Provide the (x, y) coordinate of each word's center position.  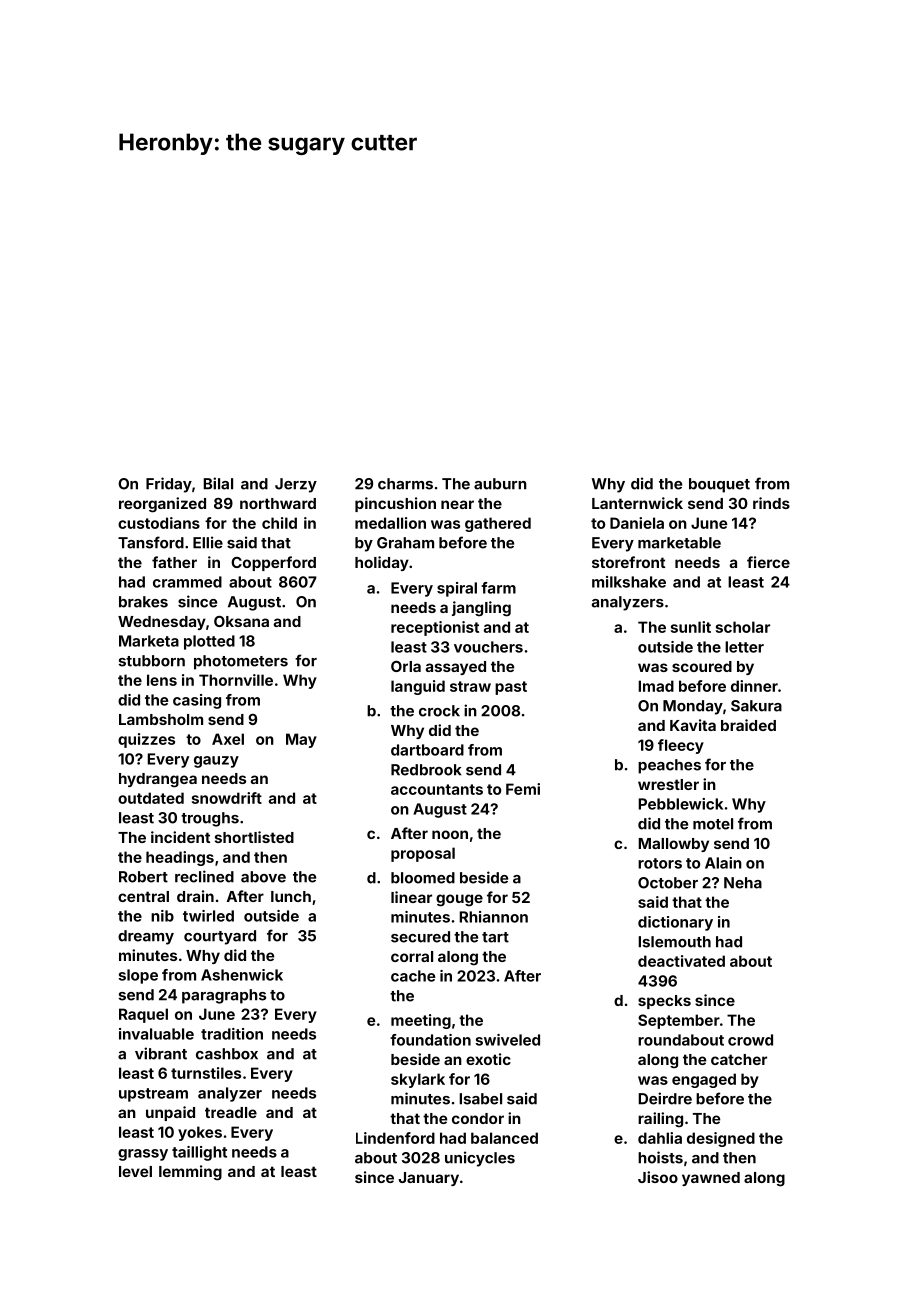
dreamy (146, 937)
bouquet (719, 485)
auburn (500, 484)
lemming (190, 1173)
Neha (743, 883)
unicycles (480, 1159)
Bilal (218, 483)
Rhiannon (493, 917)
